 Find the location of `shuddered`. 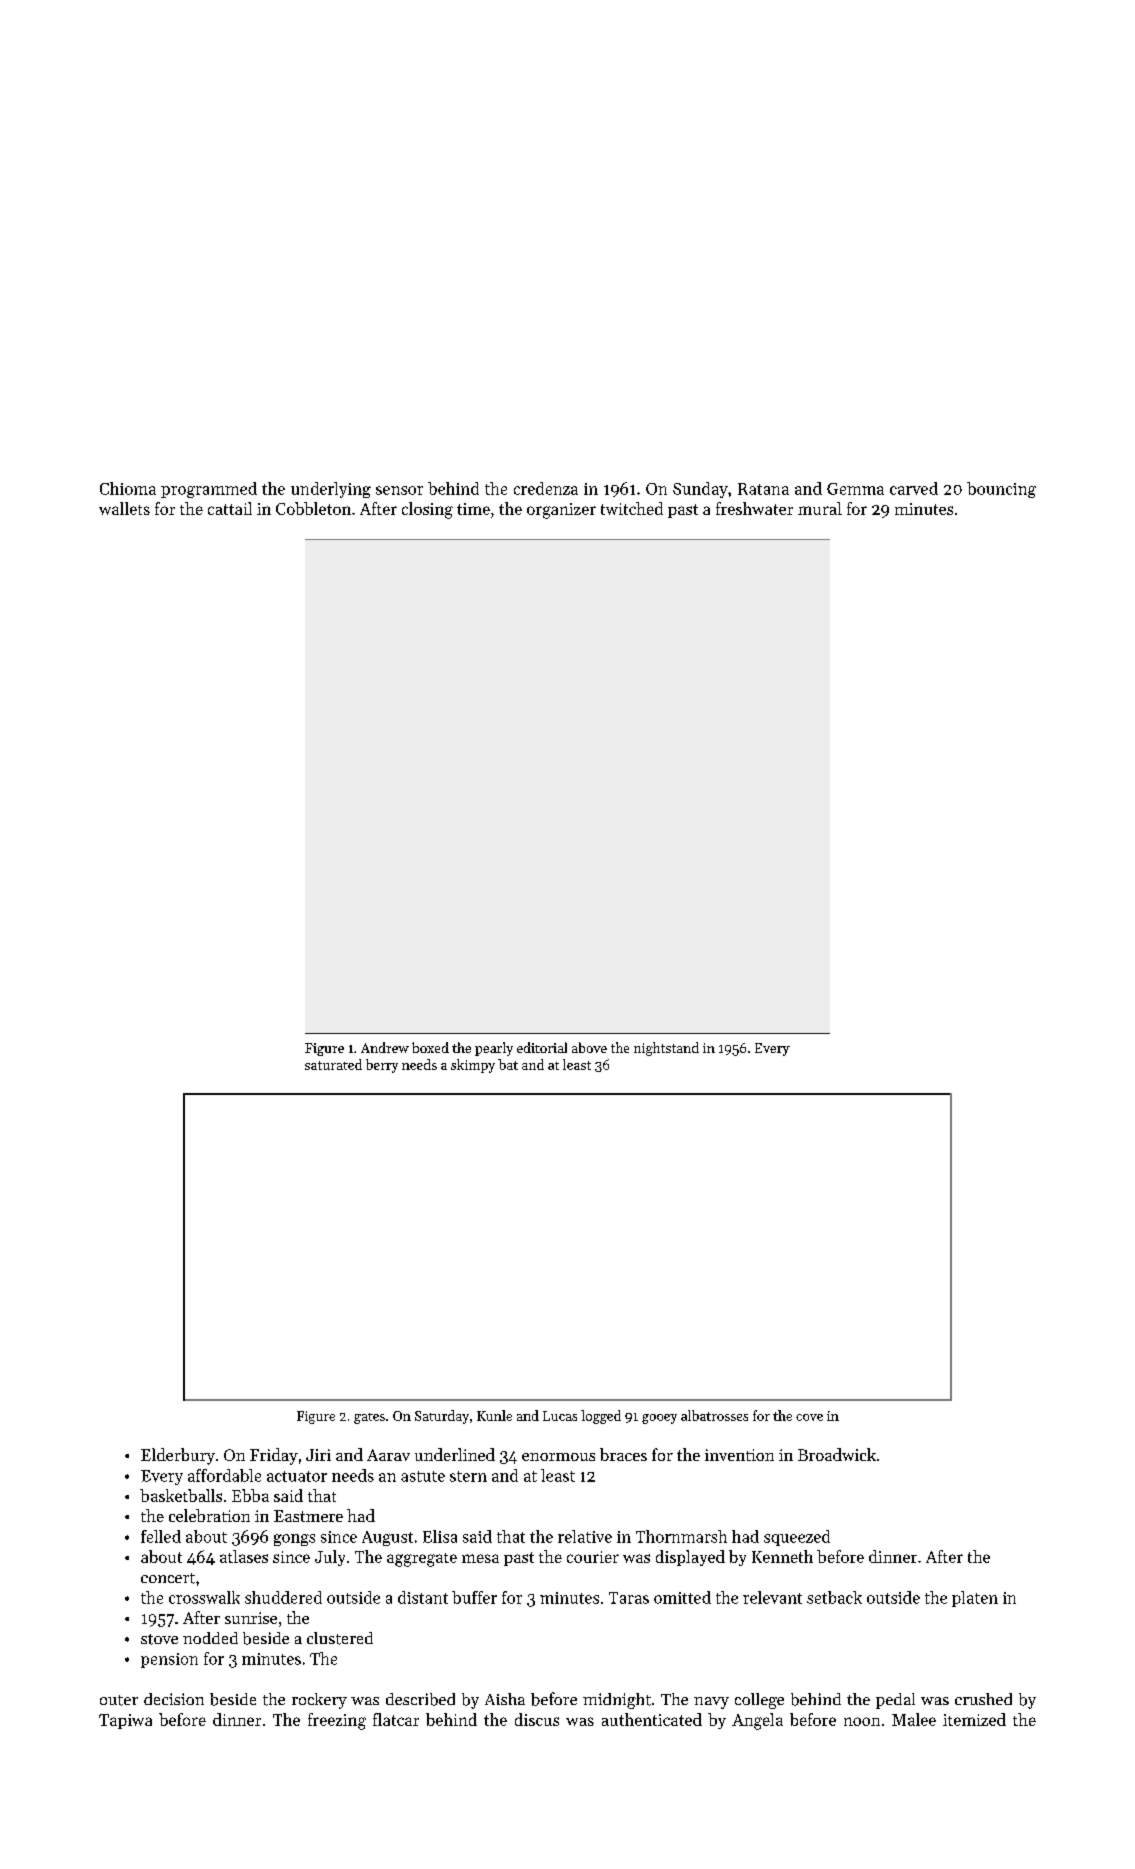

shuddered is located at coordinates (283, 1597).
